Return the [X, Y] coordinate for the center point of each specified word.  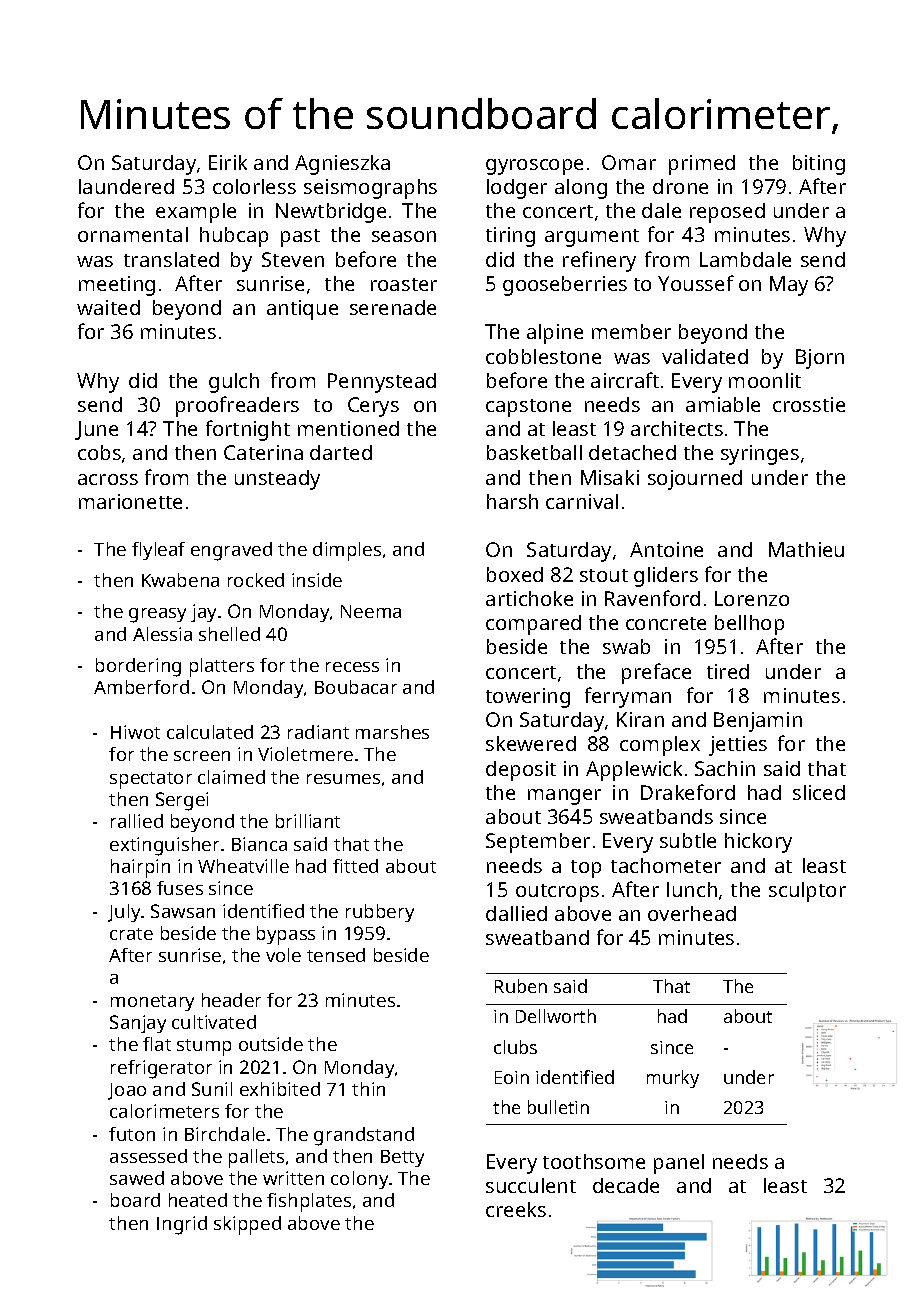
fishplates [309, 1202]
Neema [371, 611]
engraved [231, 551]
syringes [760, 455]
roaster [404, 284]
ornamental [133, 234]
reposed [727, 213]
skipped [247, 1225]
